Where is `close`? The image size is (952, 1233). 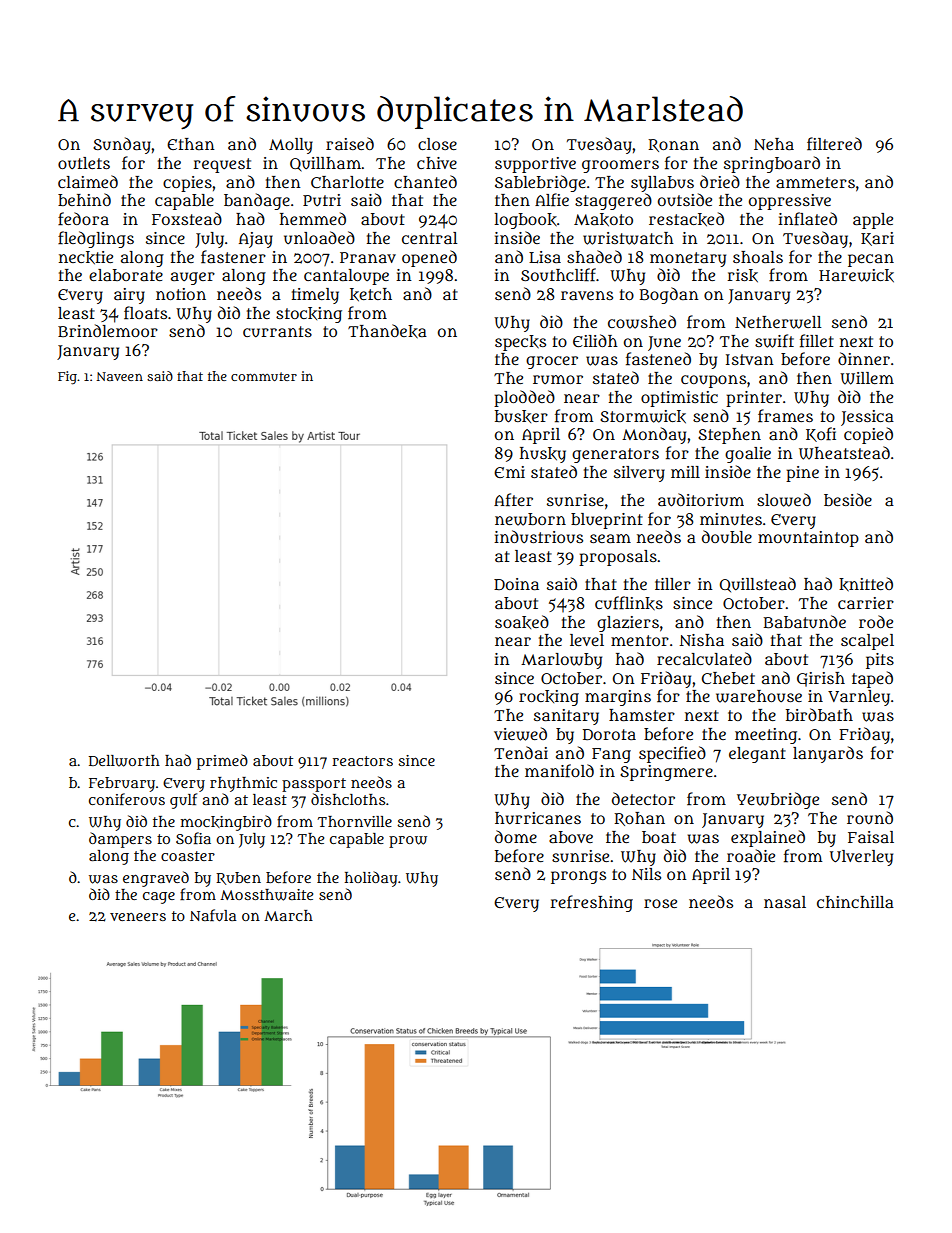 close is located at coordinates (437, 144).
